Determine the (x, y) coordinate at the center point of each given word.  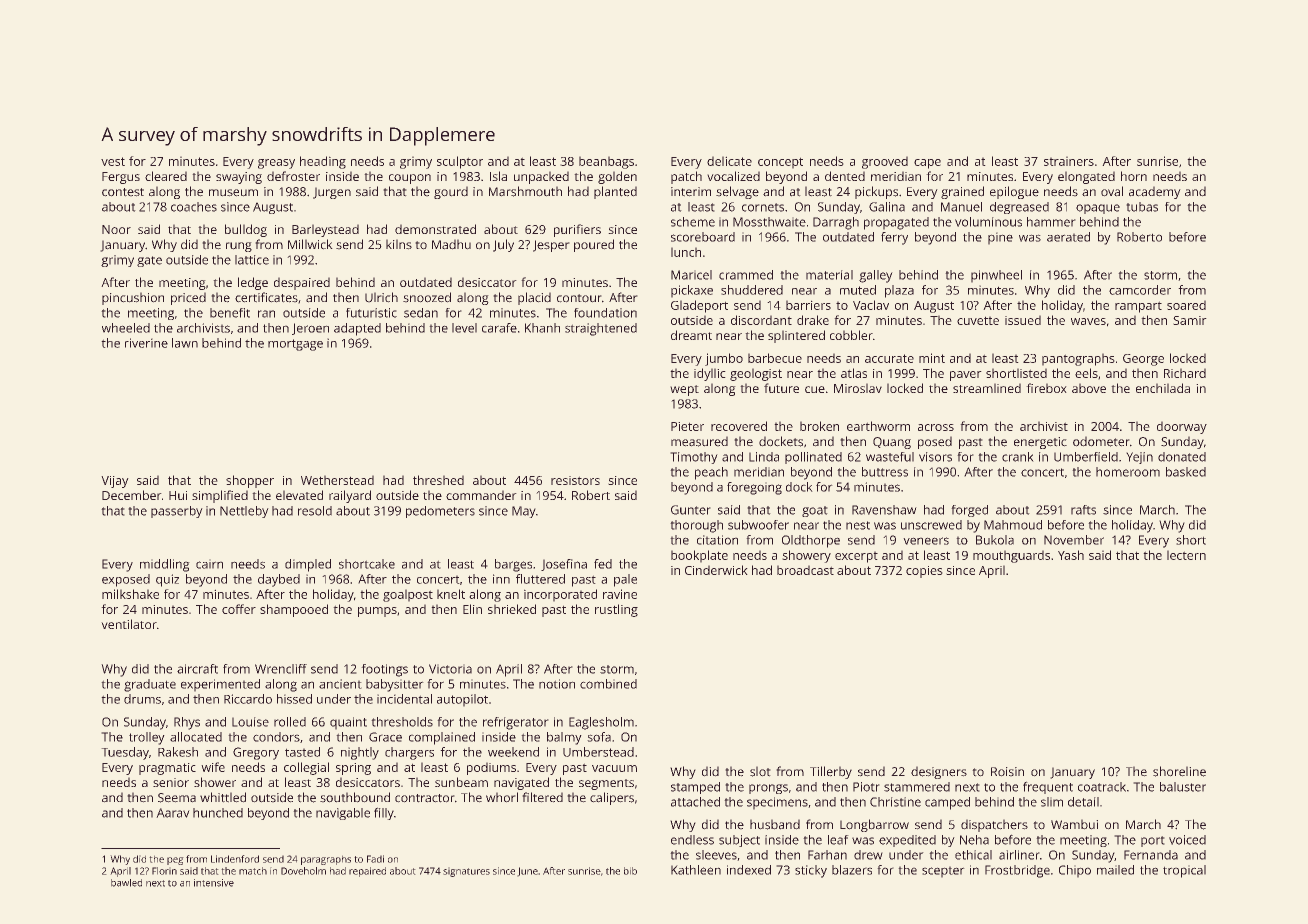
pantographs (1078, 359)
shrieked (512, 609)
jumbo (724, 359)
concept (780, 163)
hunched (218, 813)
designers (939, 772)
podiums (491, 768)
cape (927, 164)
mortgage (295, 345)
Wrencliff (281, 669)
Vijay (115, 482)
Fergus (121, 178)
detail (1083, 802)
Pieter (687, 426)
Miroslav (858, 388)
